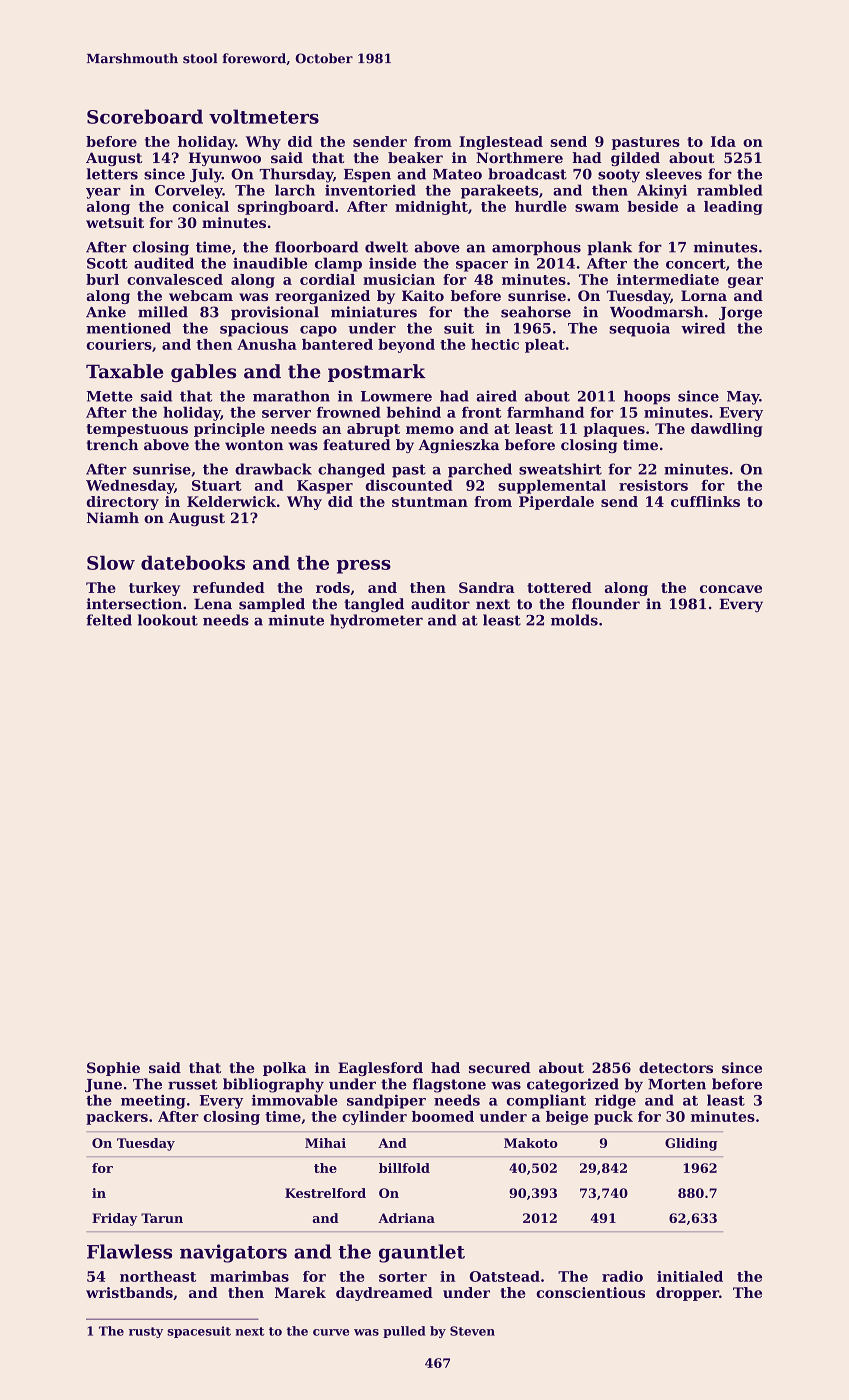 The image size is (849, 1400). I want to click on voltmeters, so click(264, 116).
